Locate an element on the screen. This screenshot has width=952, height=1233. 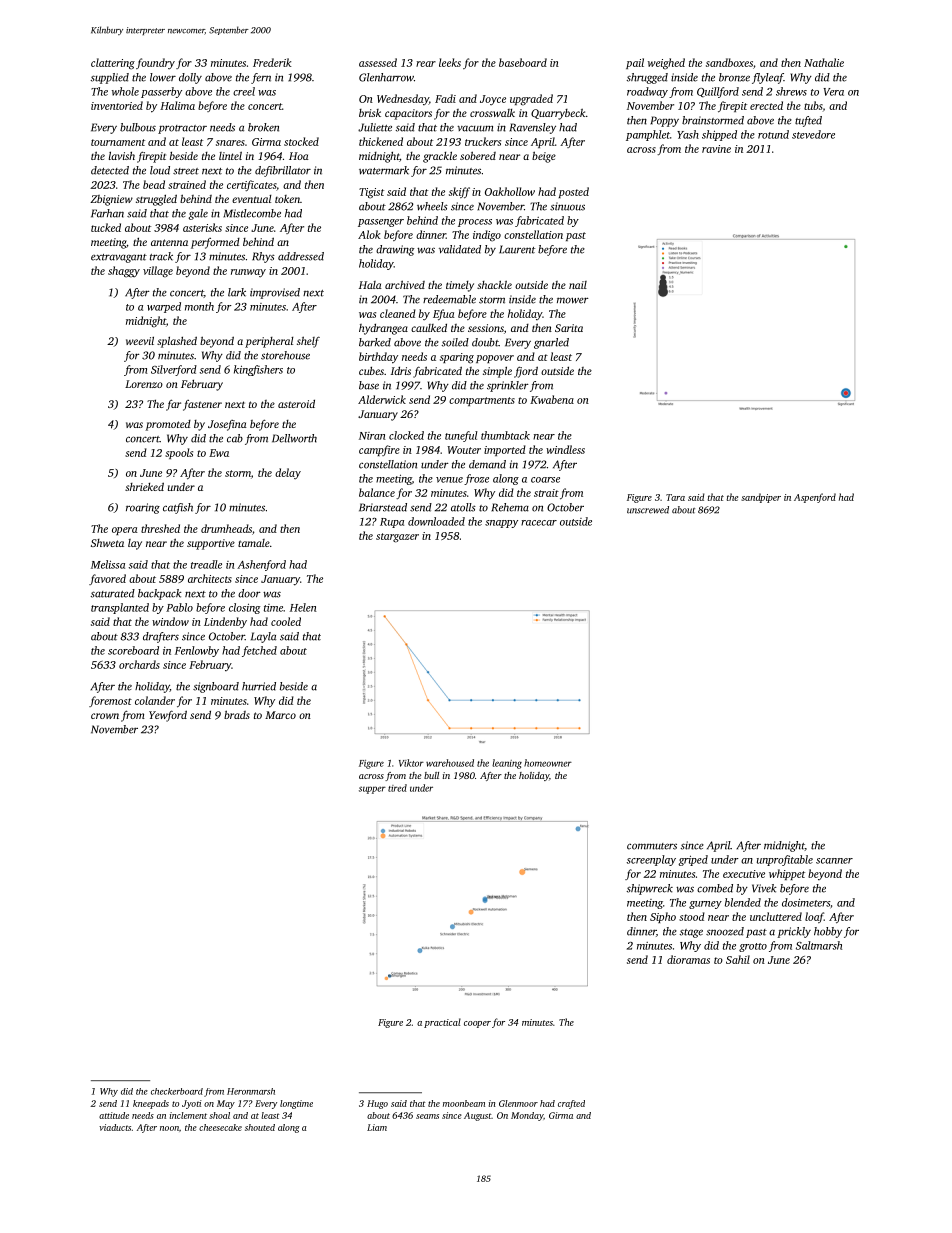
upgraded is located at coordinates (531, 100).
